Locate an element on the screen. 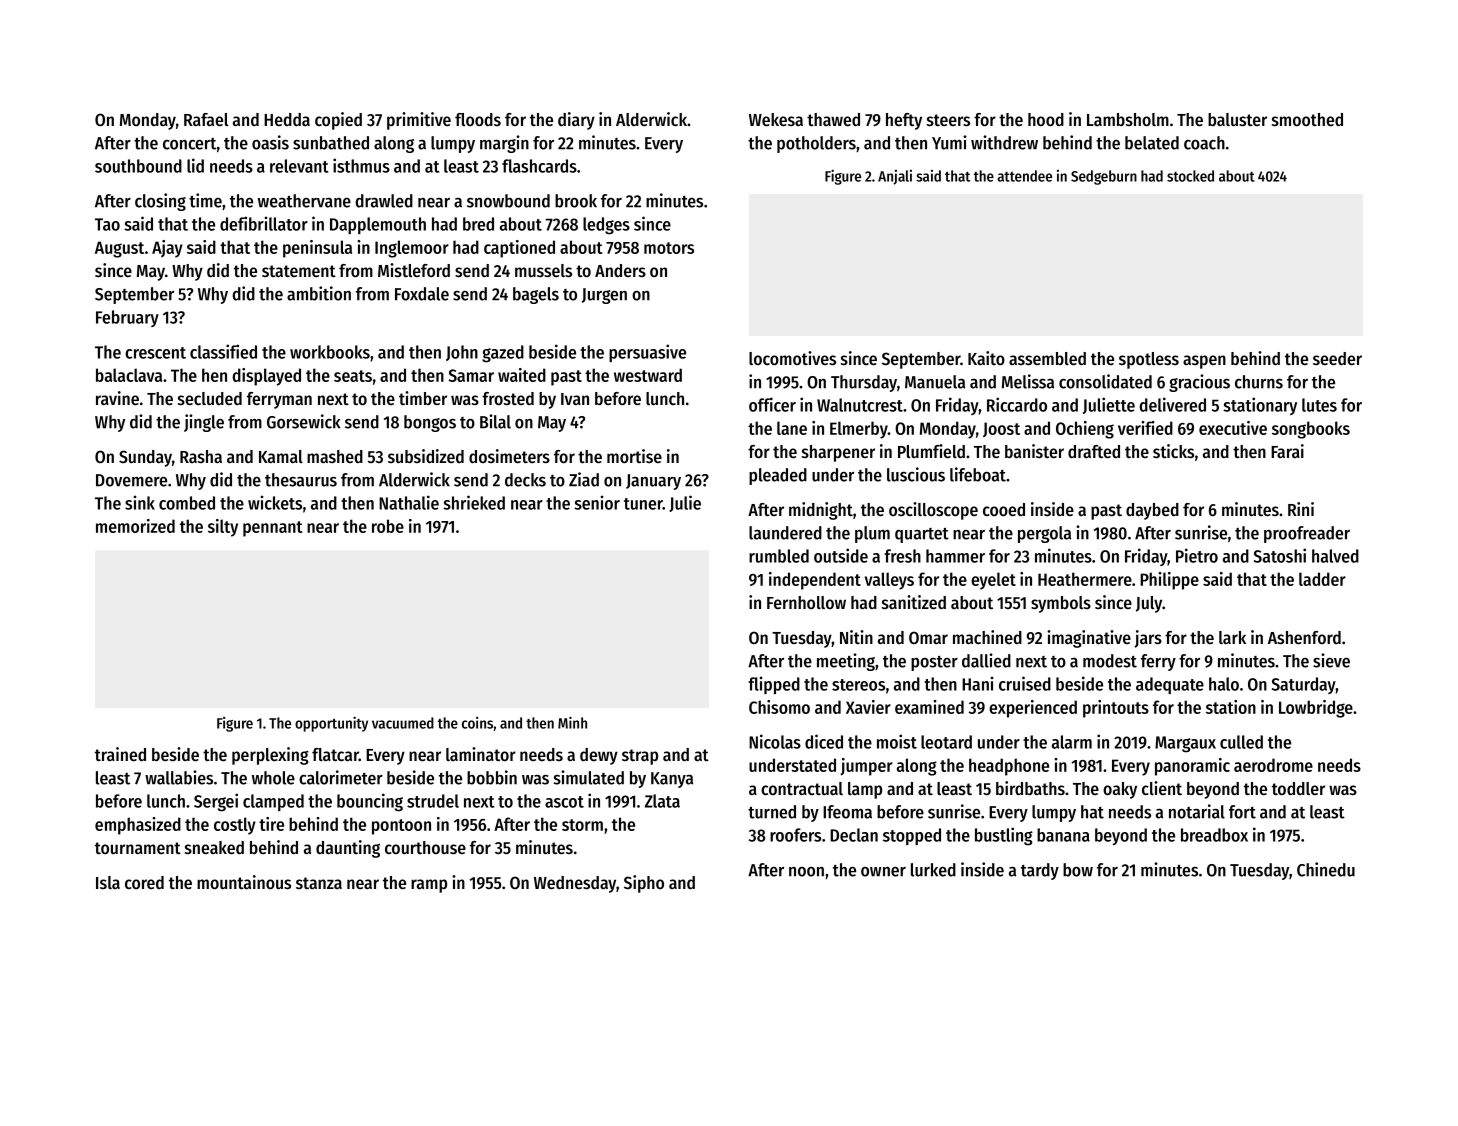  Dovemere is located at coordinates (131, 480).
